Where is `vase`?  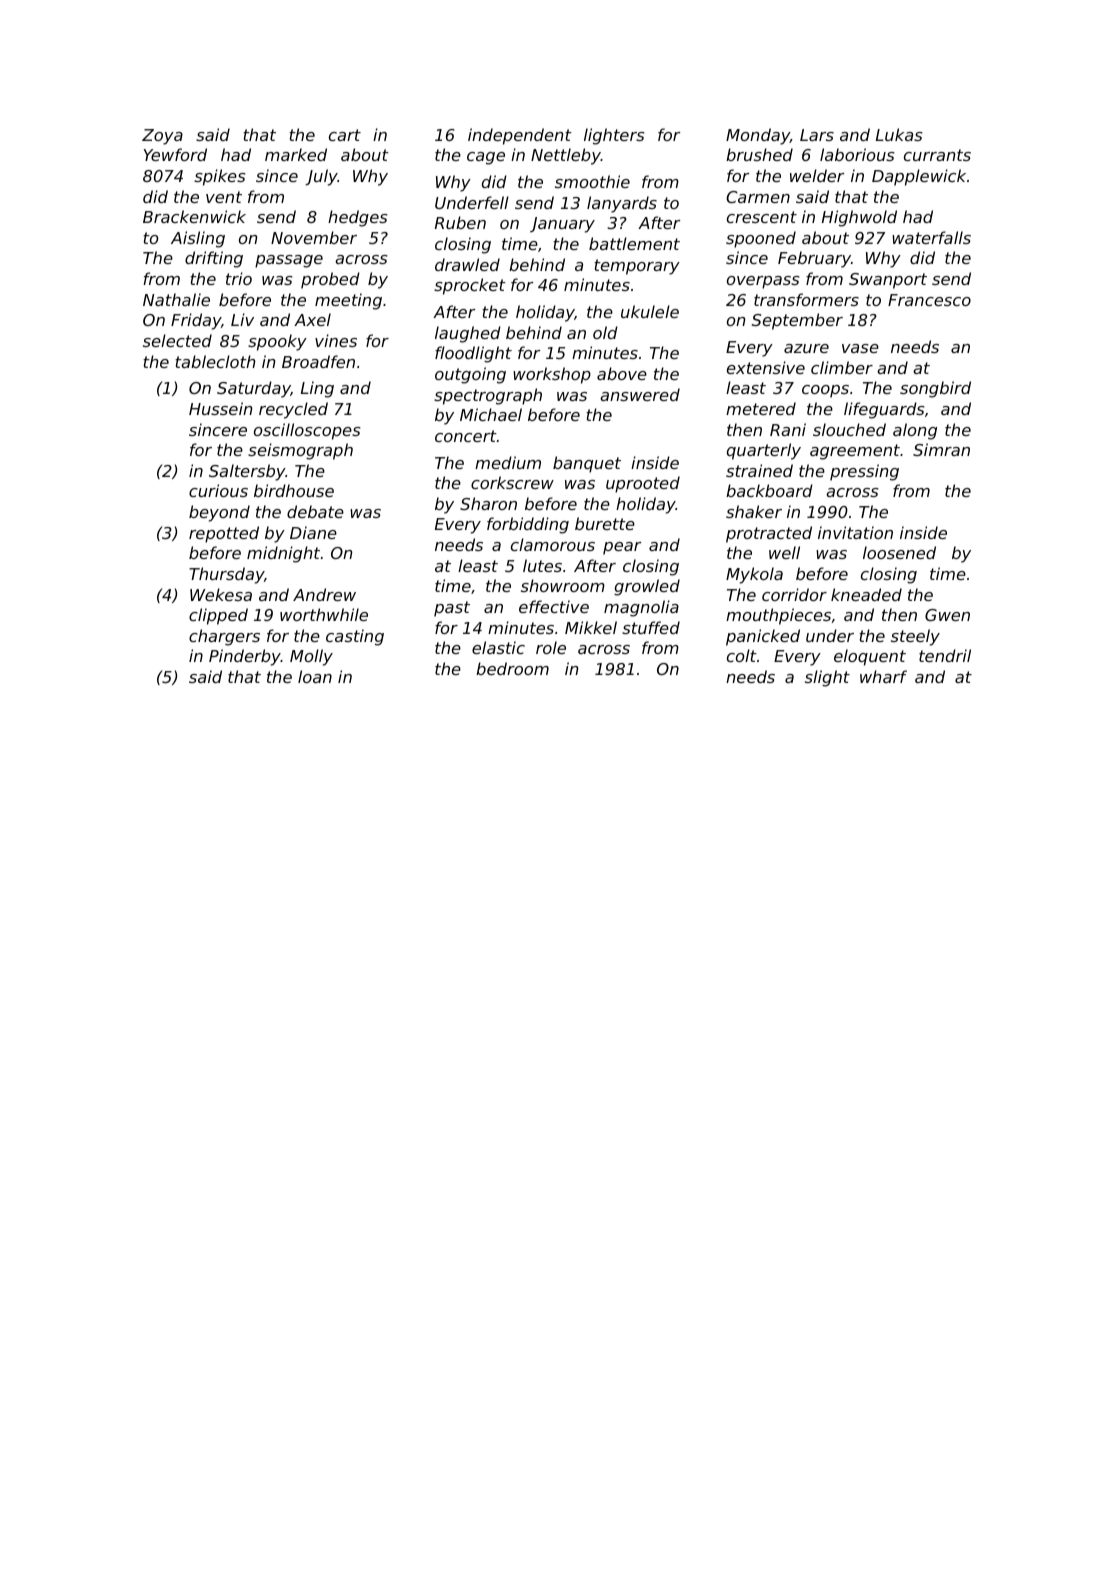 vase is located at coordinates (860, 348).
